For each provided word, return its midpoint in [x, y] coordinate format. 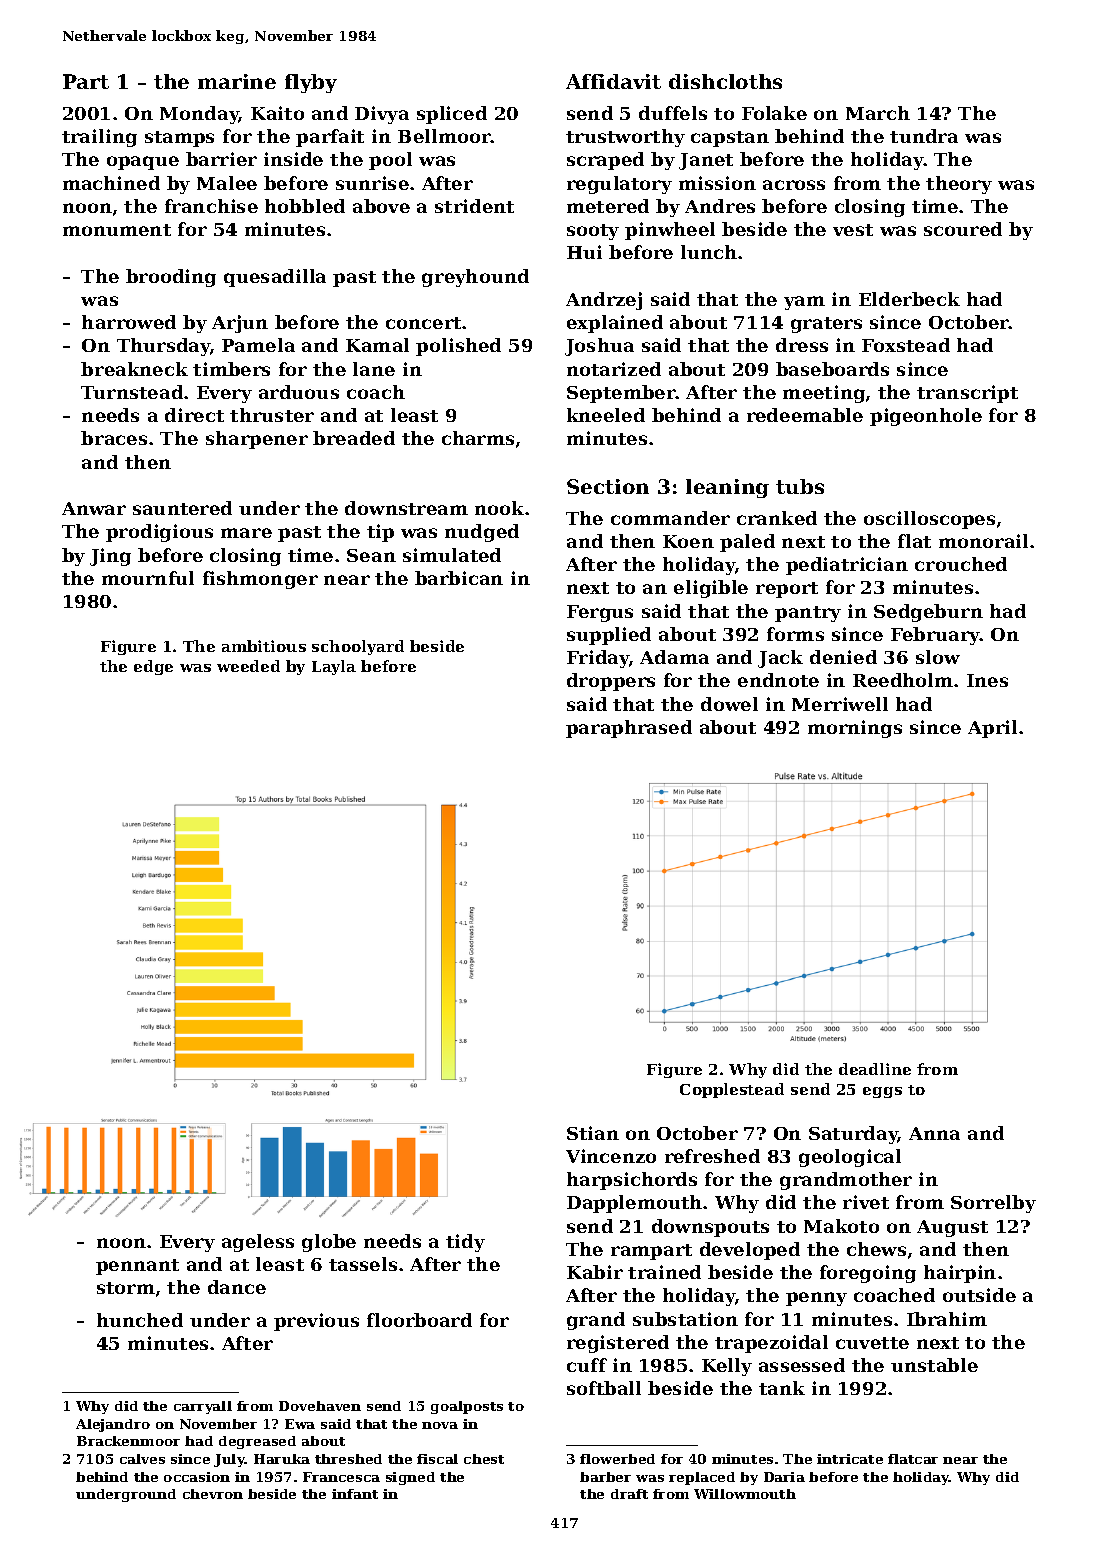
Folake [774, 113]
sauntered [182, 508]
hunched [140, 1320]
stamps [179, 139]
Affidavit [613, 81]
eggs [882, 1092]
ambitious [264, 646]
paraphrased [629, 729]
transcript [967, 394]
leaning [727, 488]
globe [329, 1243]
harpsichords [632, 1181]
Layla [334, 667]
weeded [248, 666]
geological [850, 1158]
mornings [855, 729]
